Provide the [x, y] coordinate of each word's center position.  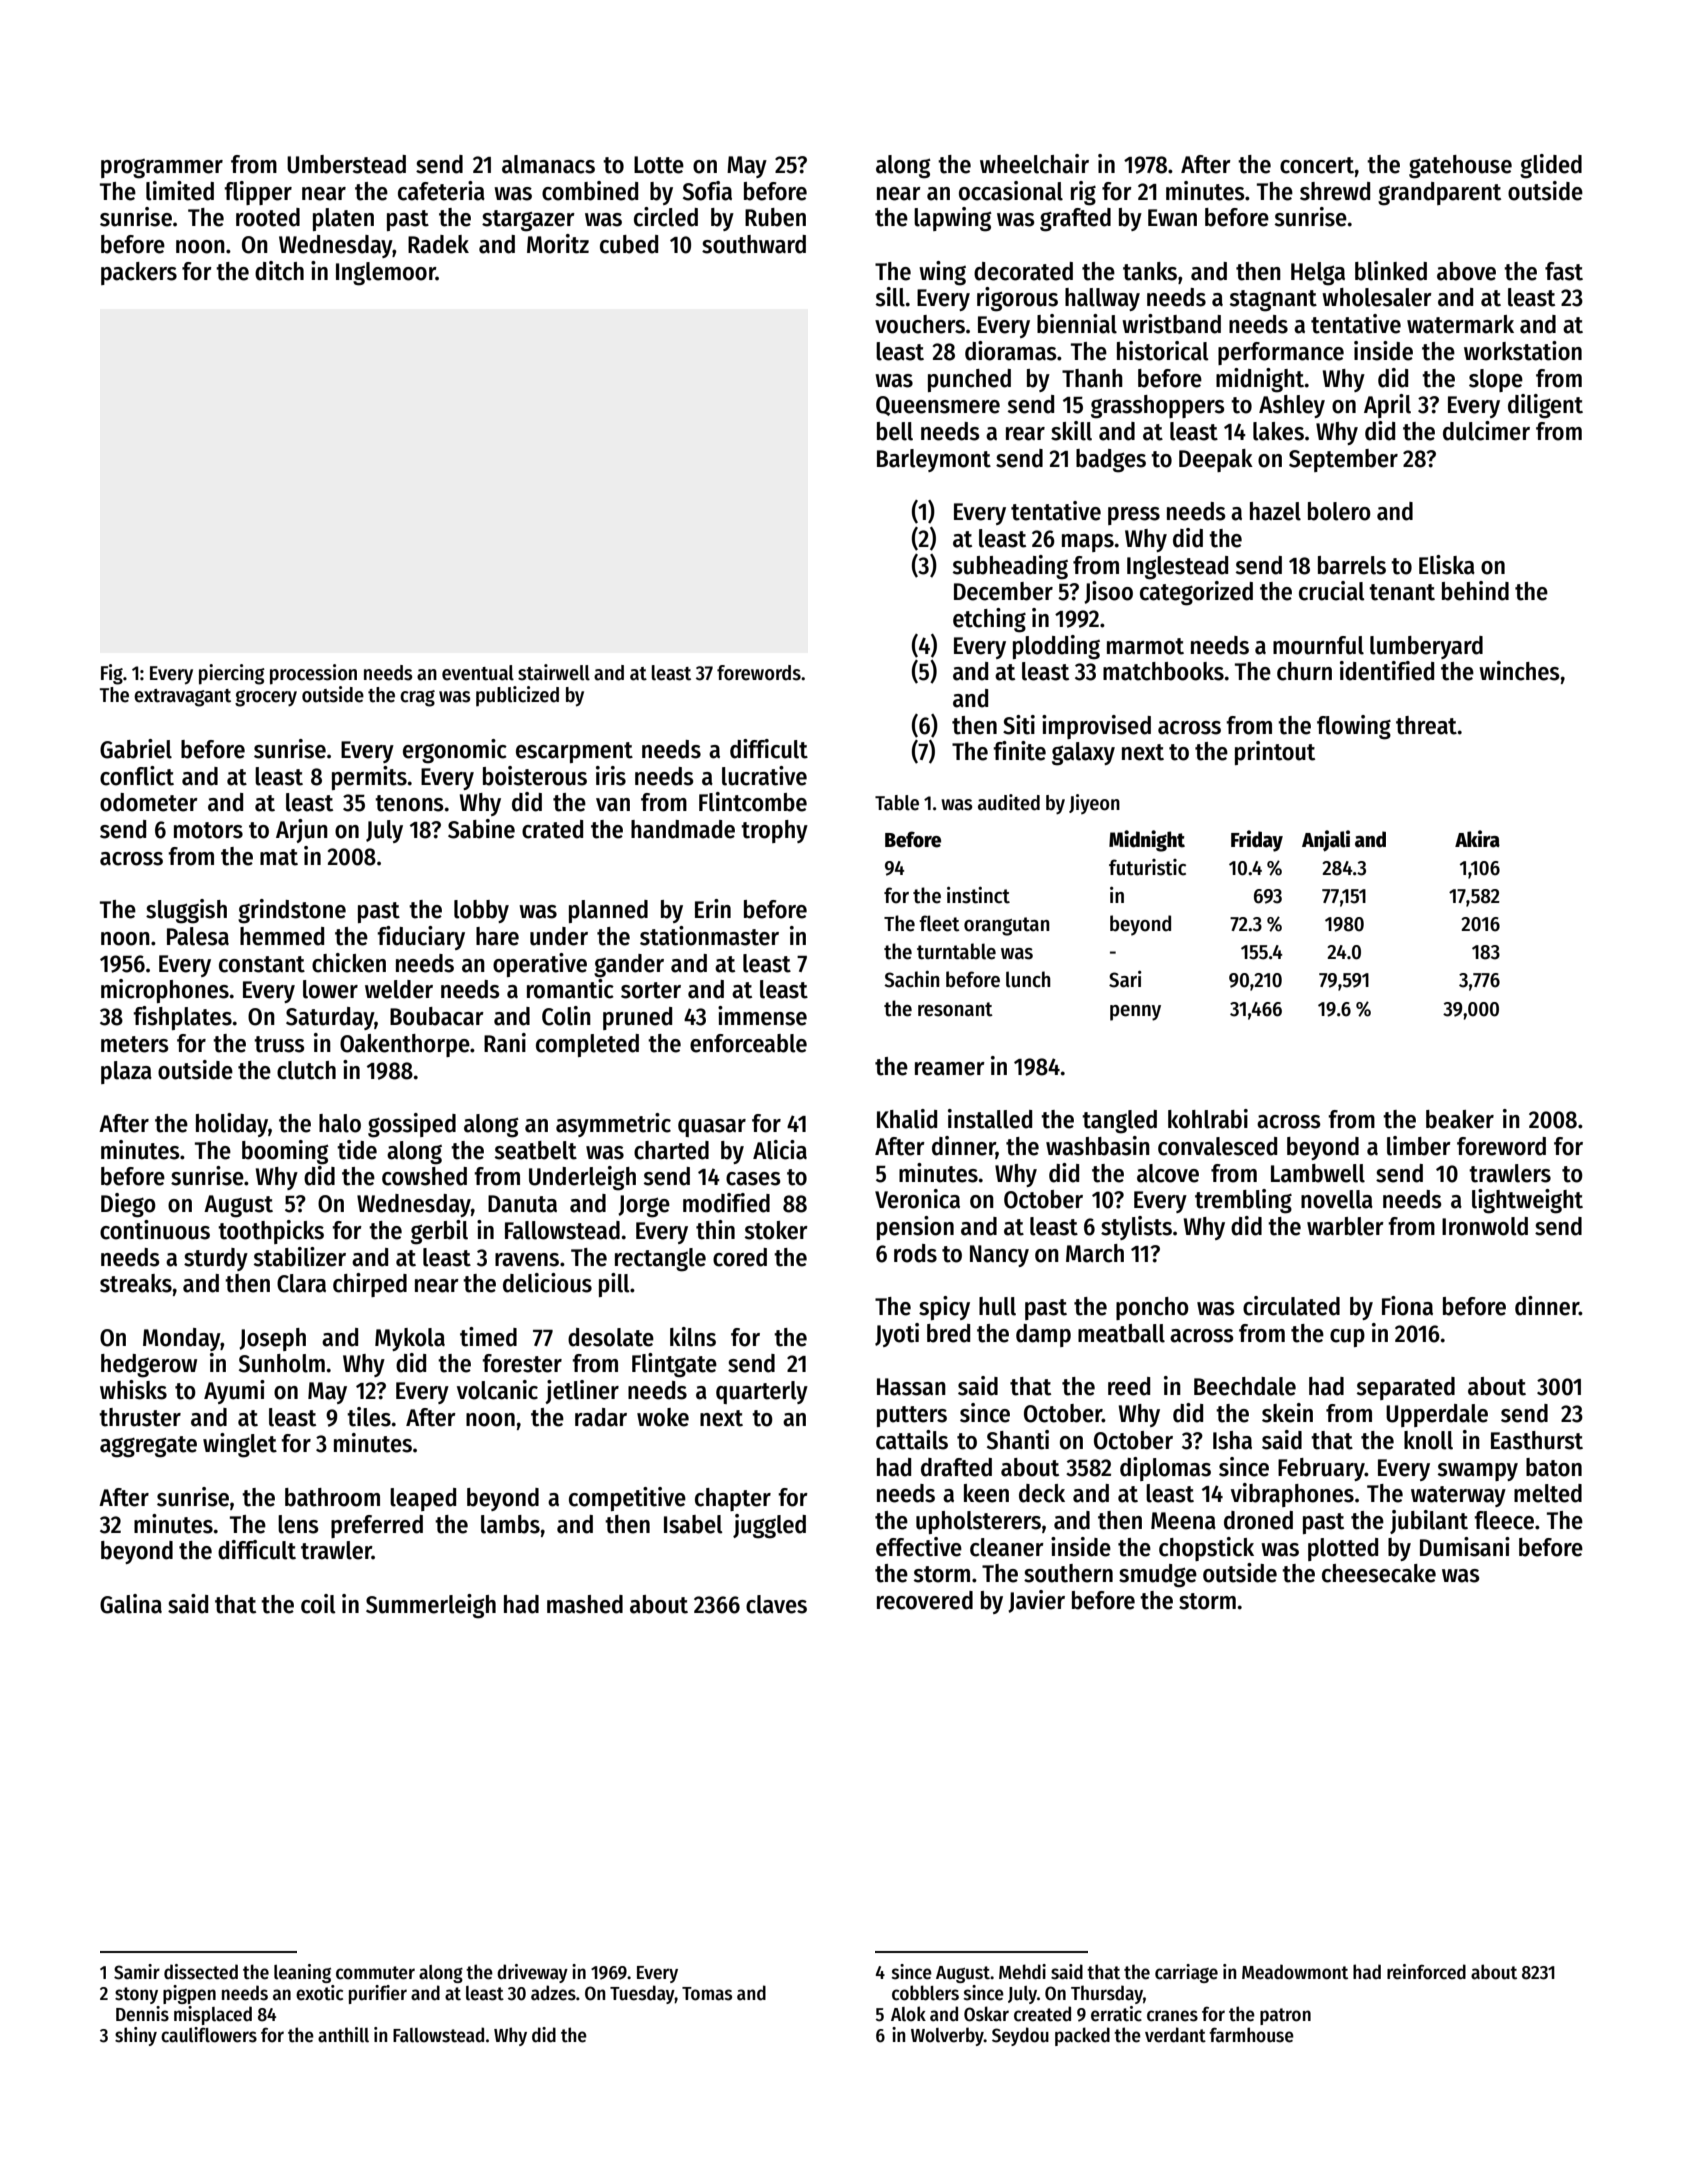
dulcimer [1486, 431]
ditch [279, 271]
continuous [155, 1230]
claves [776, 1604]
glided [1551, 166]
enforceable [748, 1043]
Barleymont [934, 460]
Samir [137, 1972]
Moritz [558, 244]
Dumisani [1465, 1547]
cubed [629, 244]
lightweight [1527, 1201]
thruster [140, 1417]
